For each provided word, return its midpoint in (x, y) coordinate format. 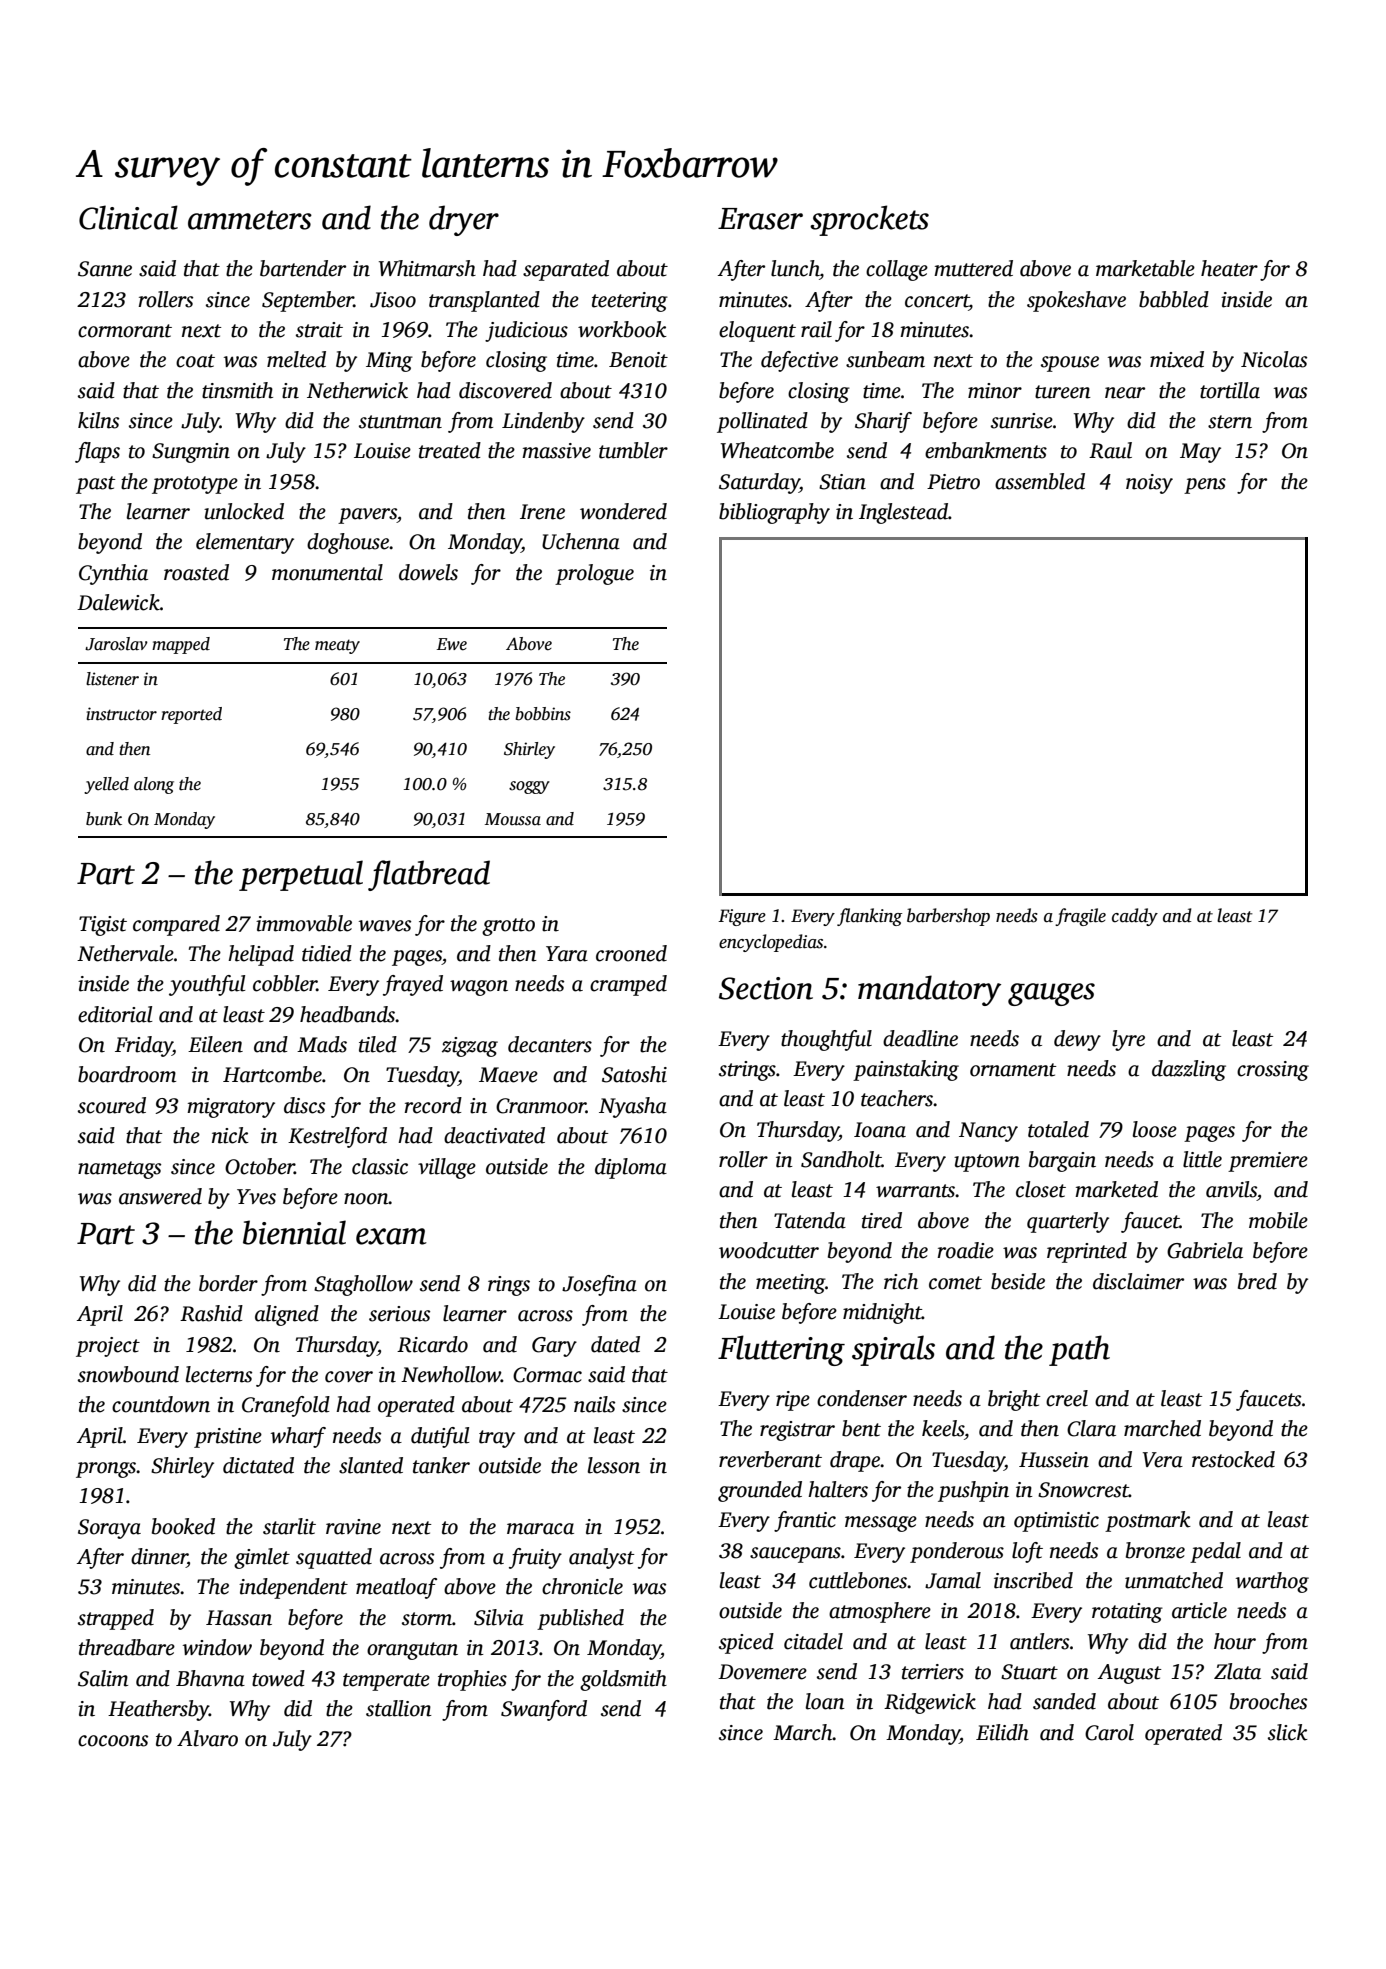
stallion (399, 1708)
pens (1205, 486)
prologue (594, 574)
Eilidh (1002, 1732)
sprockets (869, 220)
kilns (98, 420)
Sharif (883, 422)
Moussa (513, 819)
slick (1288, 1732)
